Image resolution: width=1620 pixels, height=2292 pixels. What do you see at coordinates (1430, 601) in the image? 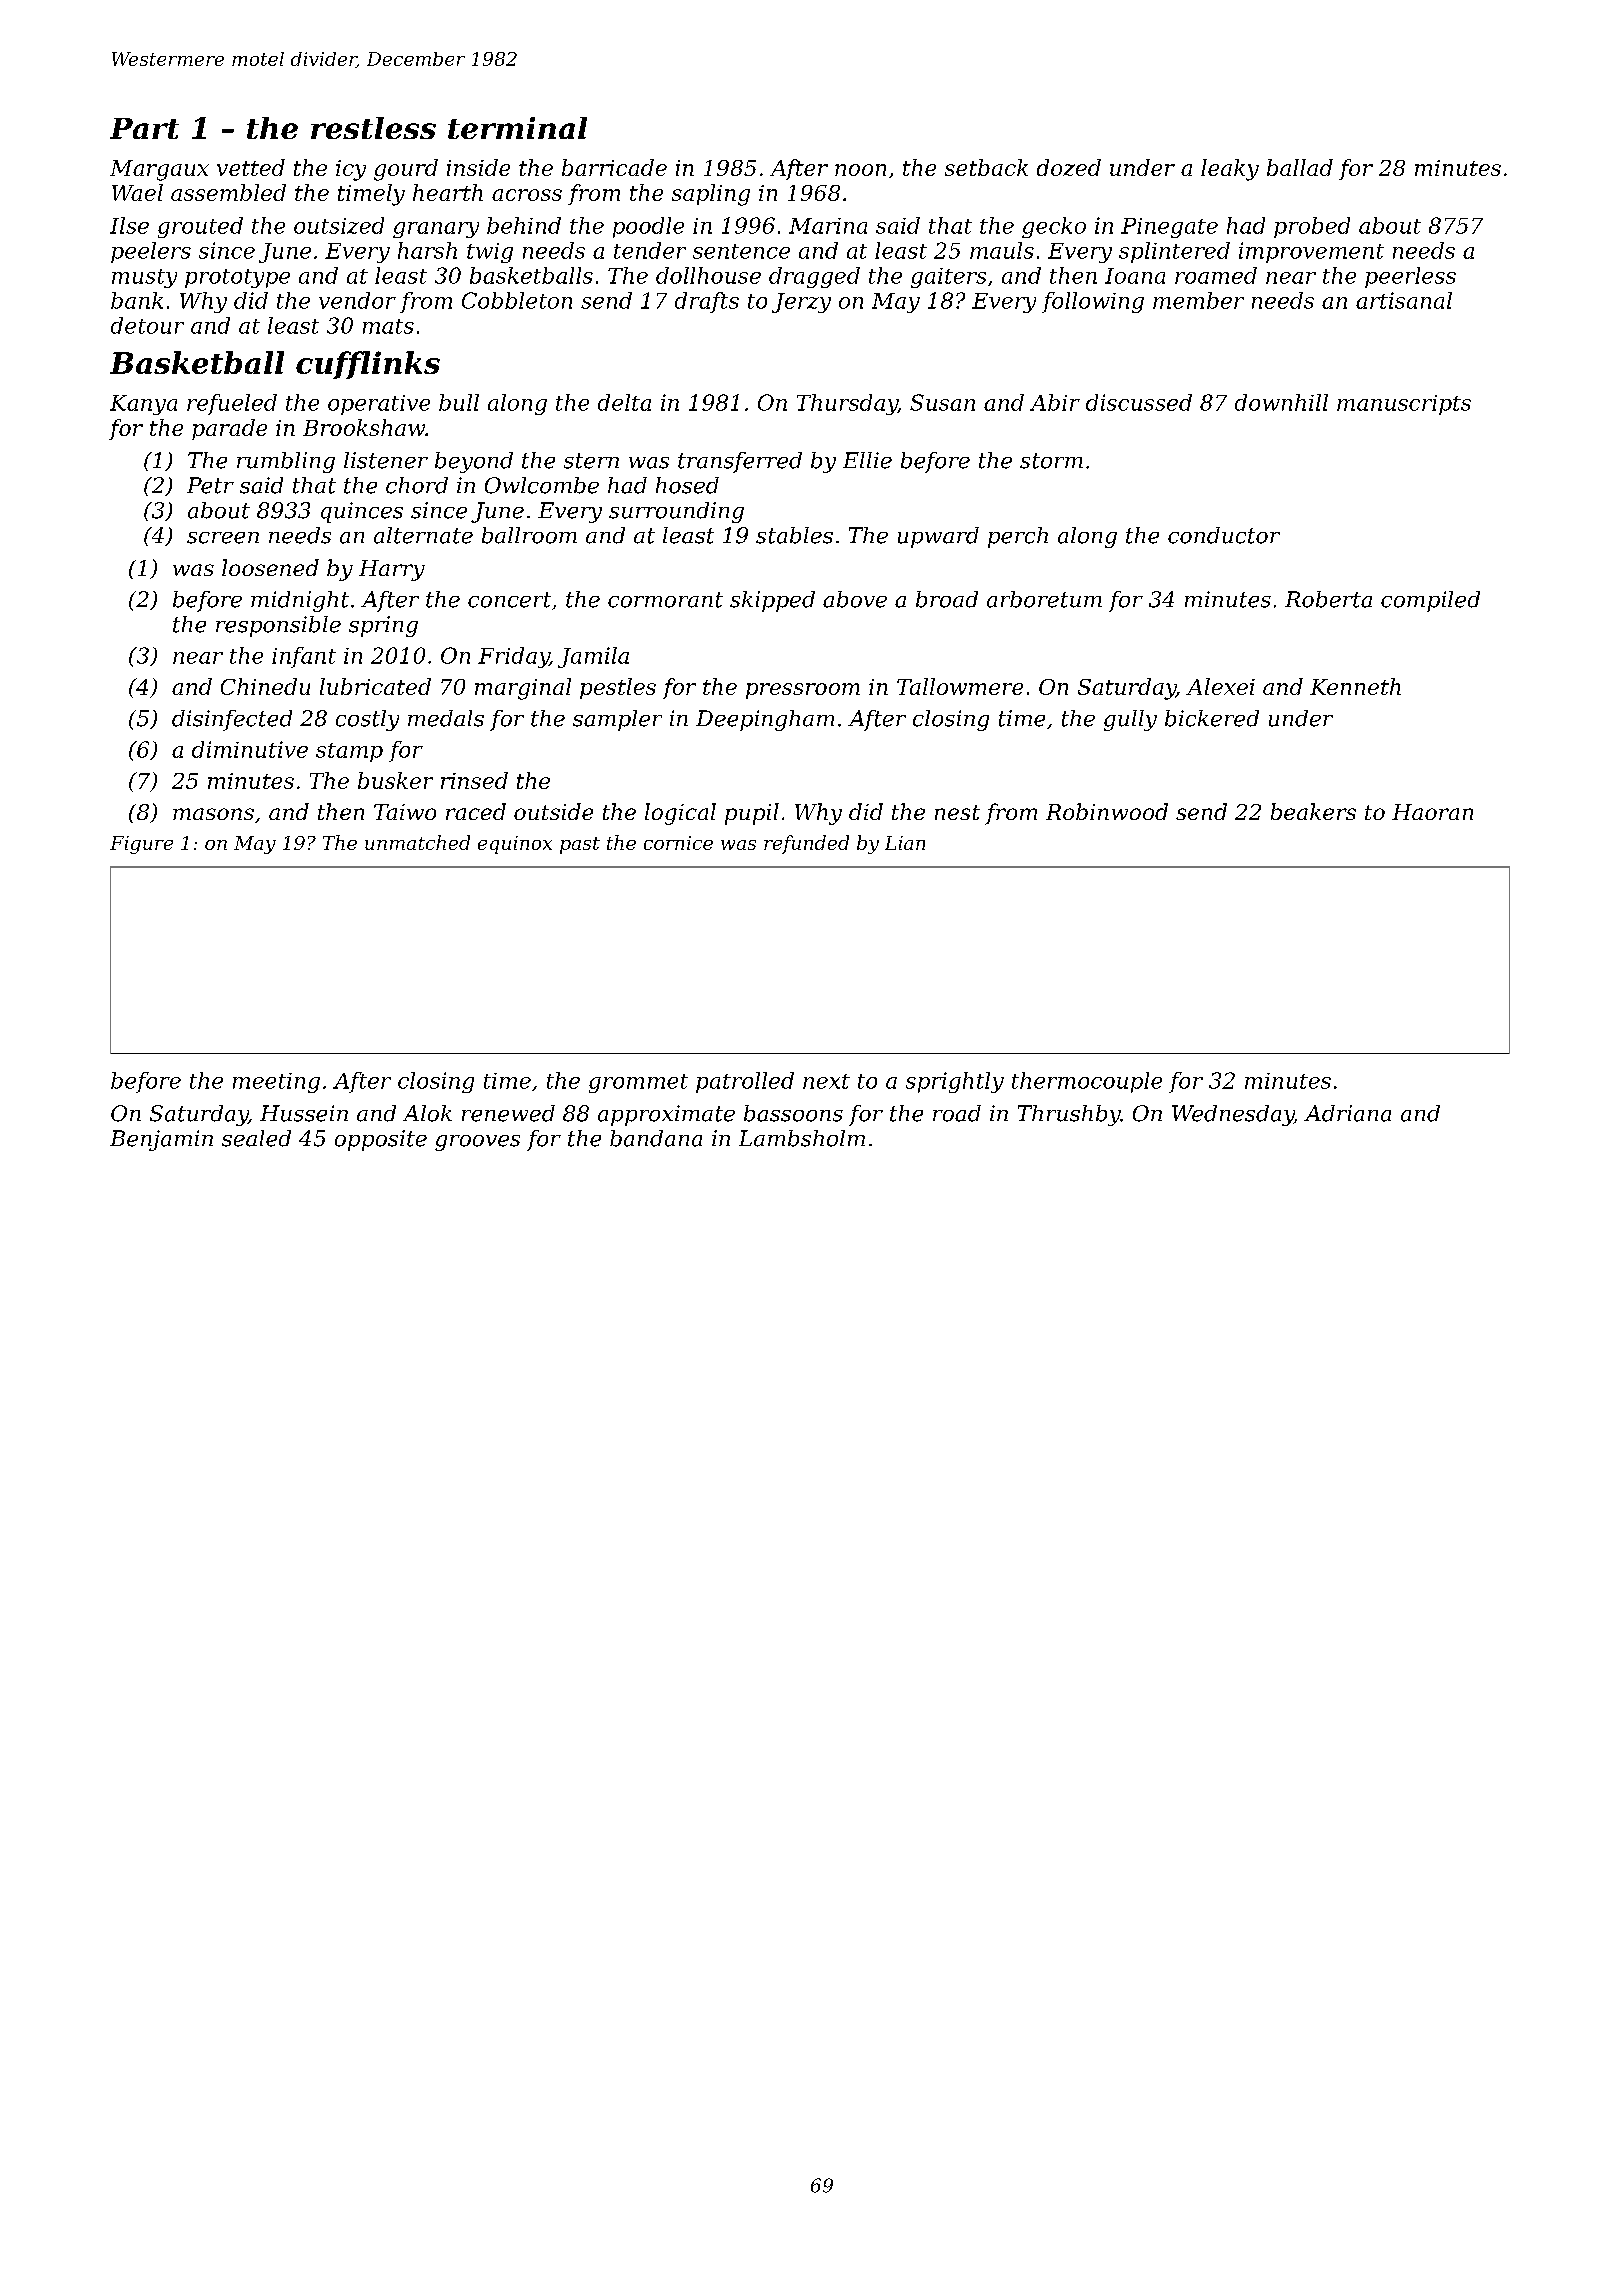
I see `compiled` at bounding box center [1430, 601].
